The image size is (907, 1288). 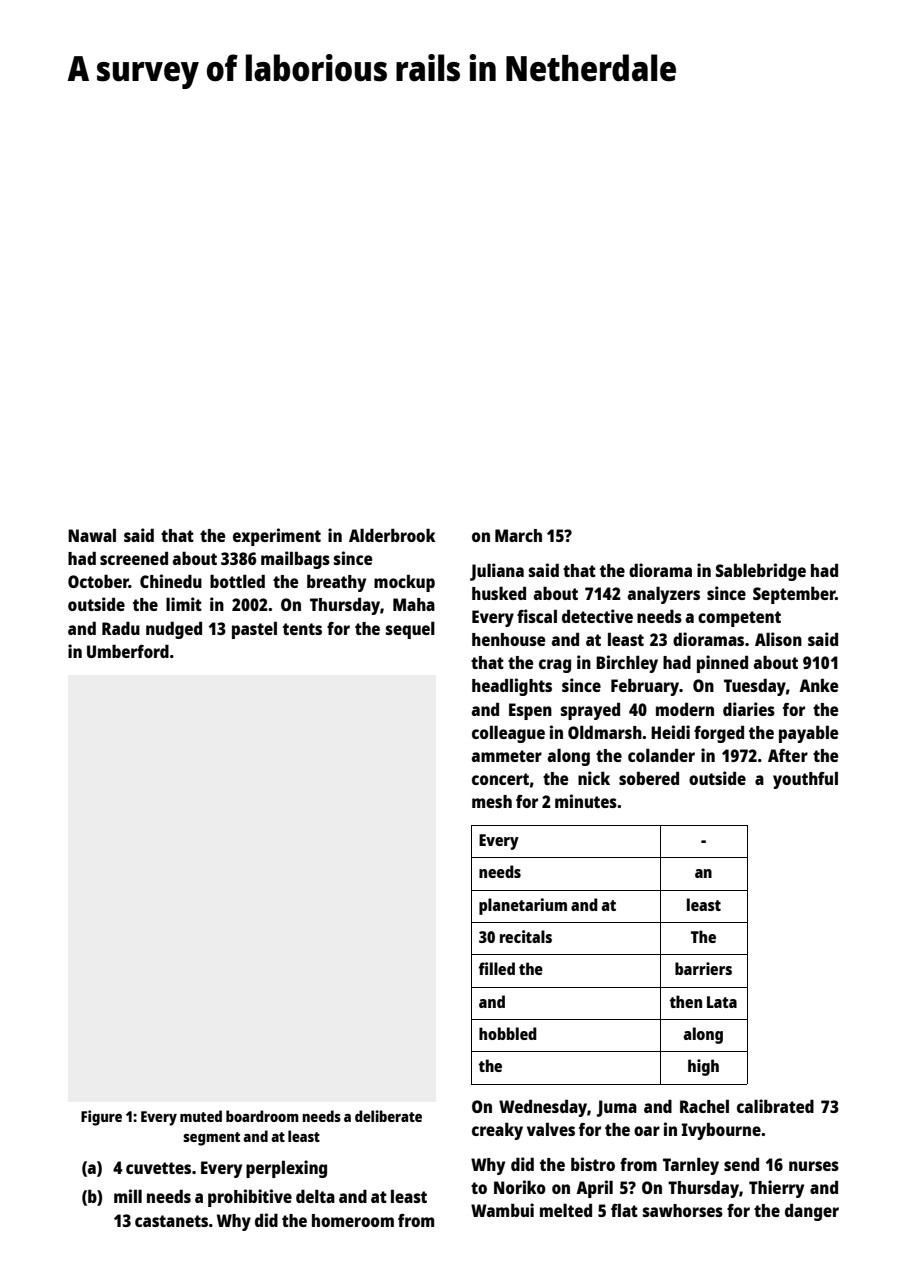 What do you see at coordinates (262, 1116) in the document?
I see `boardroom` at bounding box center [262, 1116].
